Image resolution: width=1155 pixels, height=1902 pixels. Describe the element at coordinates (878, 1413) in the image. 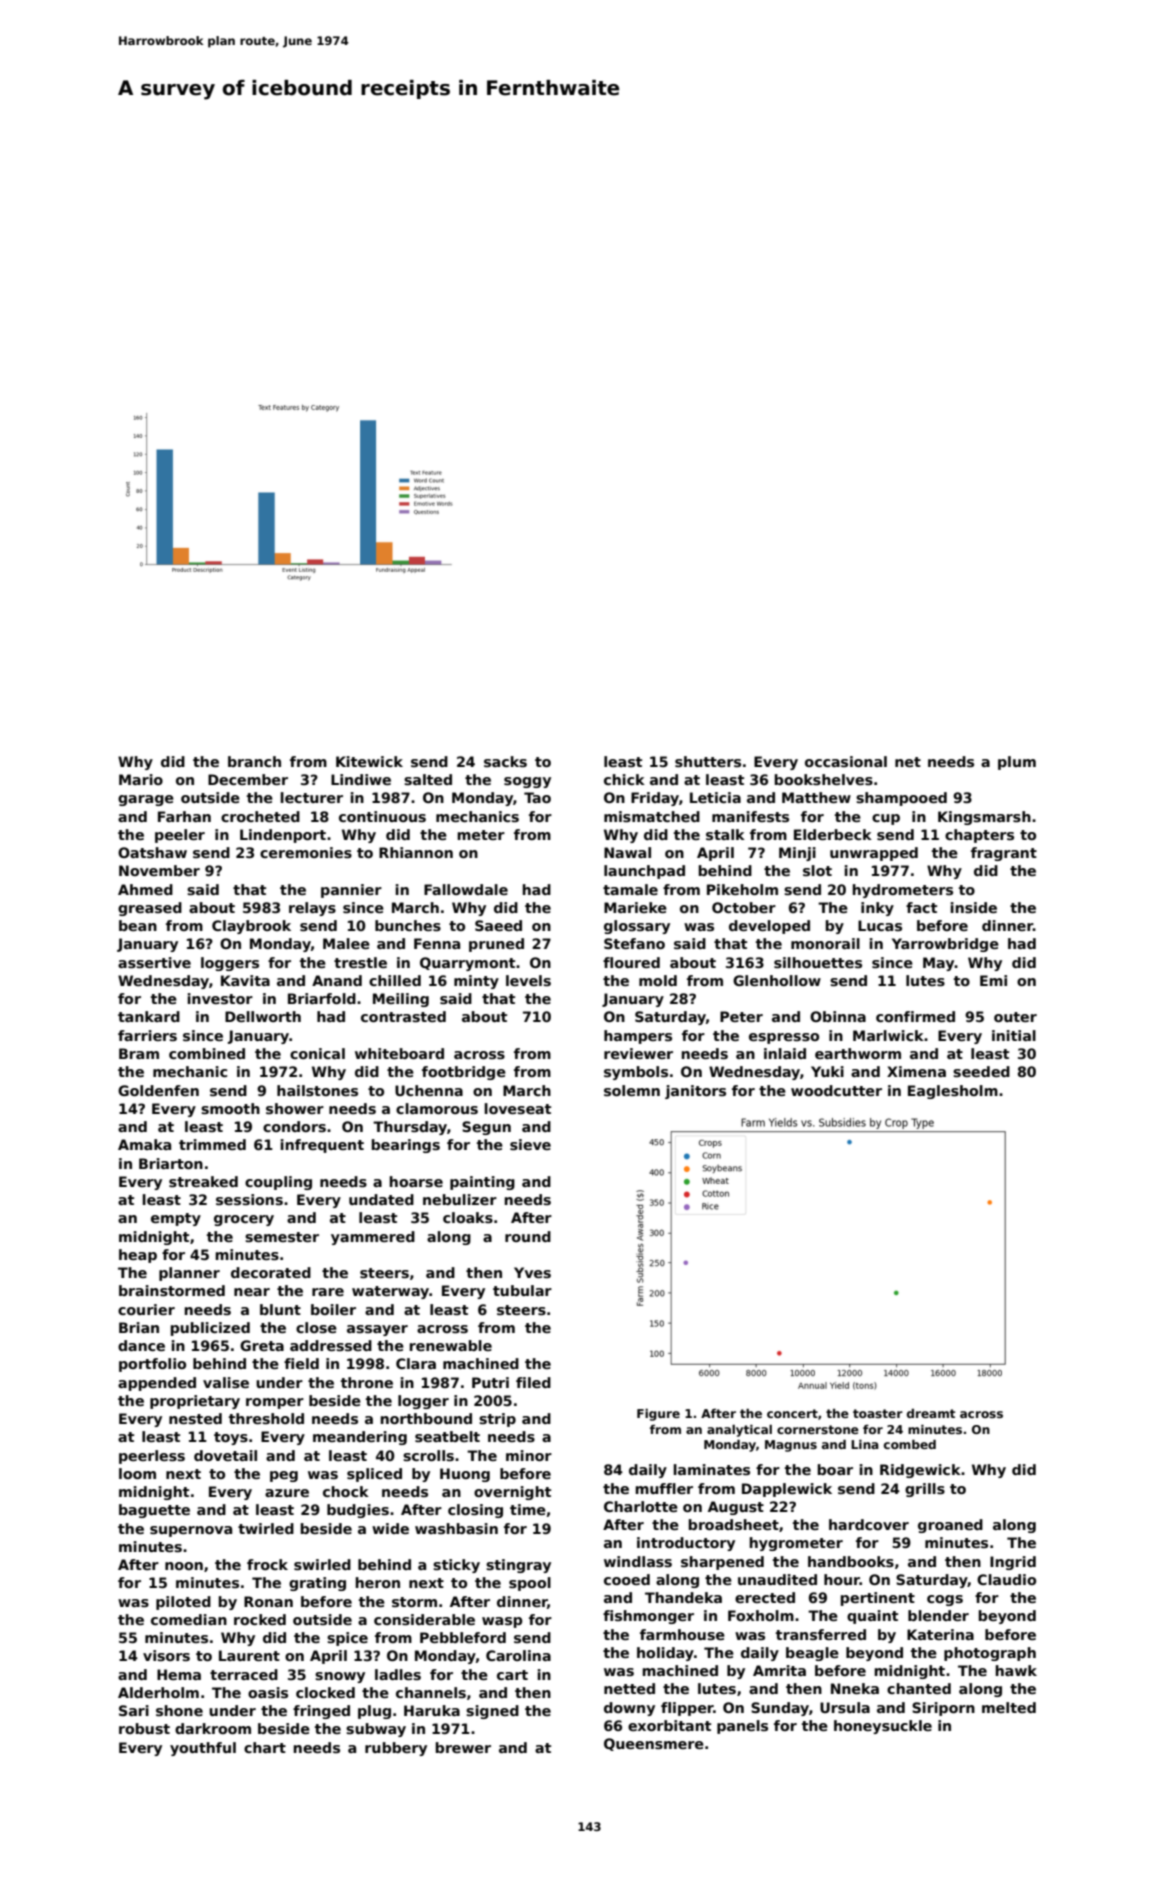

I see `toaster` at that location.
